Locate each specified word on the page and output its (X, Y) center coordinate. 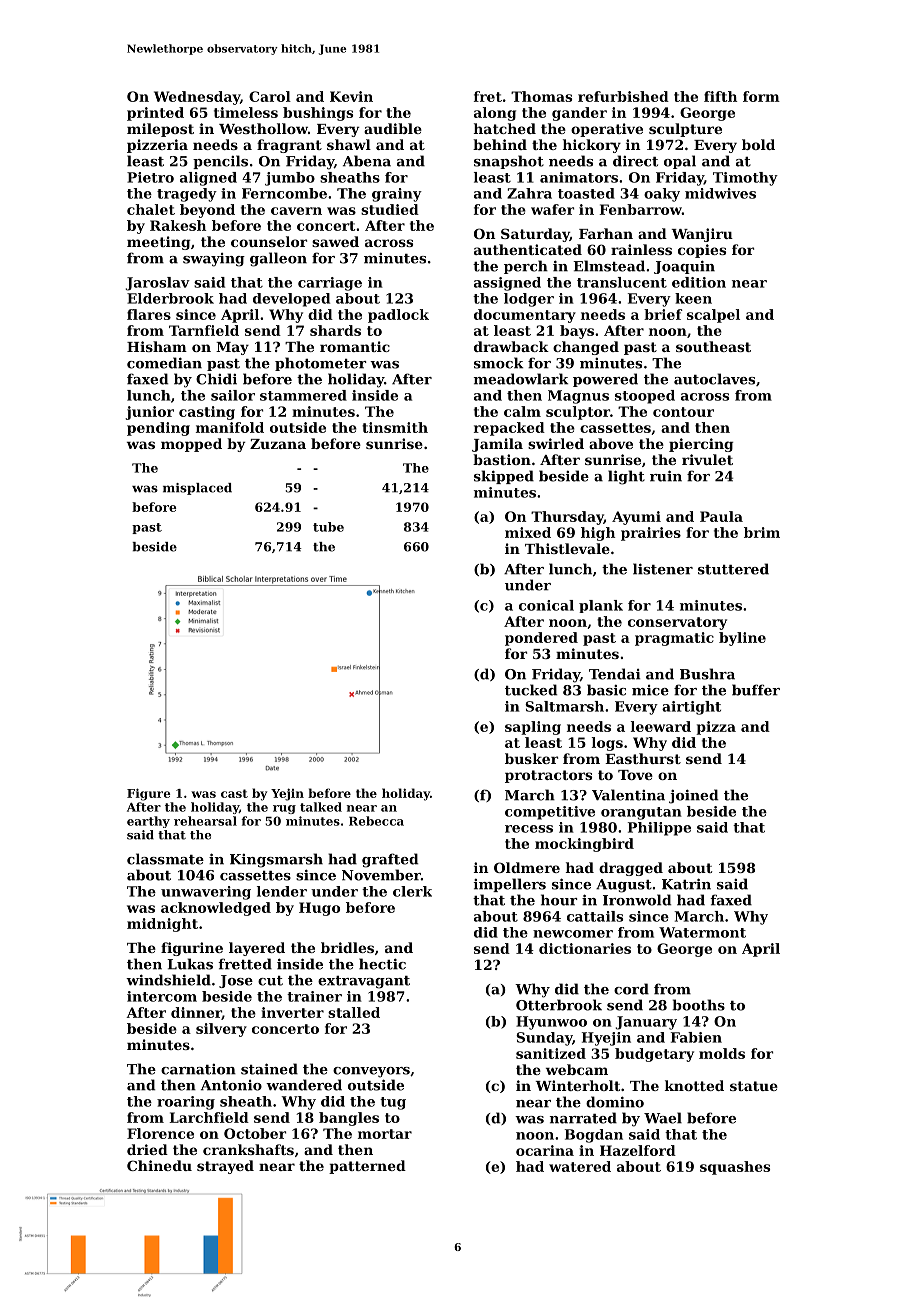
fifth (720, 96)
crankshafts (248, 1149)
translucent (622, 282)
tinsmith (395, 427)
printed (155, 114)
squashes (735, 1168)
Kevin (351, 96)
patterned (367, 1167)
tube (328, 527)
